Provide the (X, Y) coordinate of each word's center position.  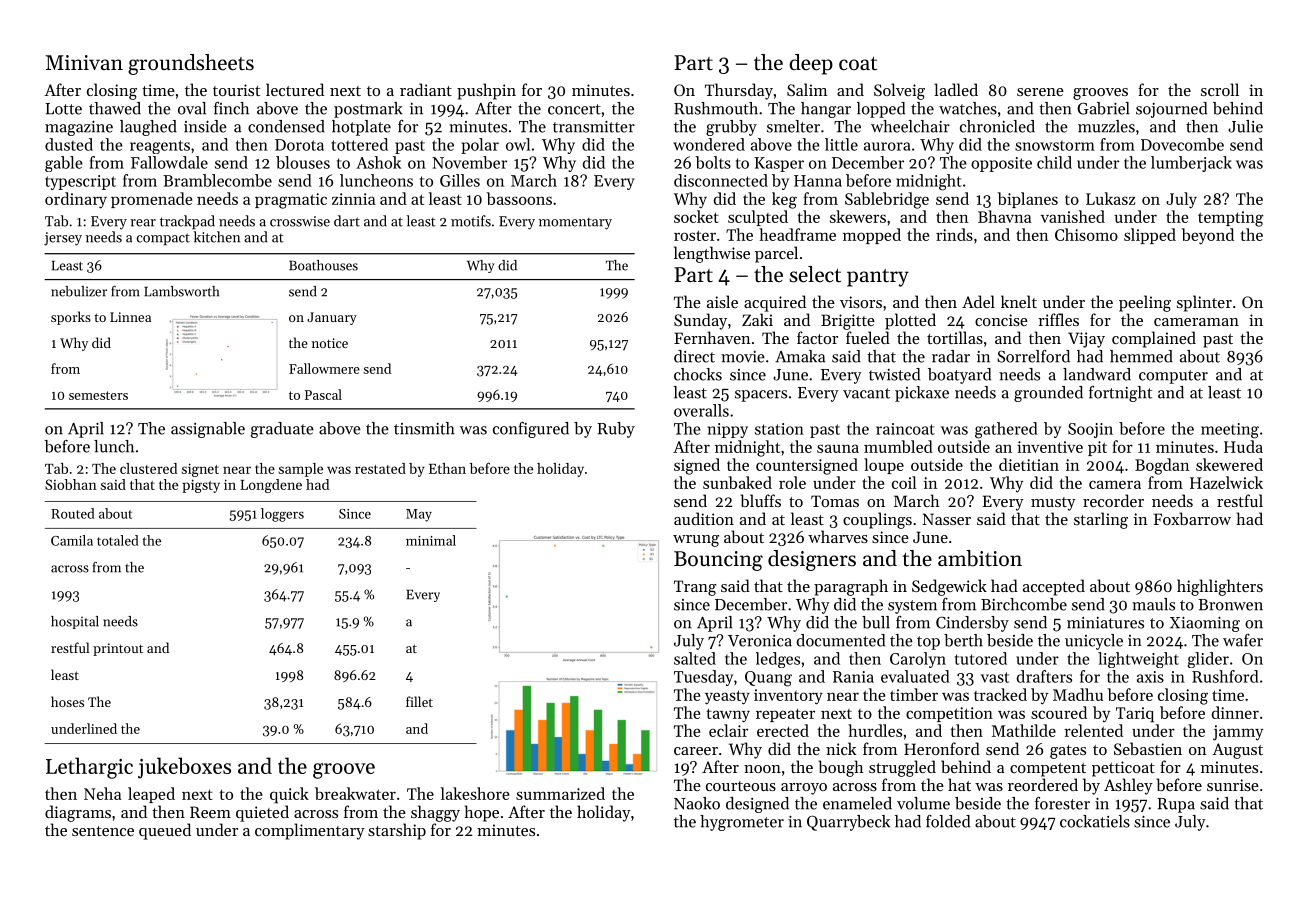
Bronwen (1230, 605)
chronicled (997, 126)
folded (948, 821)
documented (841, 640)
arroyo (804, 789)
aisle (722, 301)
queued (165, 831)
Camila (72, 540)
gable (64, 164)
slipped (1150, 236)
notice (330, 343)
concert (574, 109)
